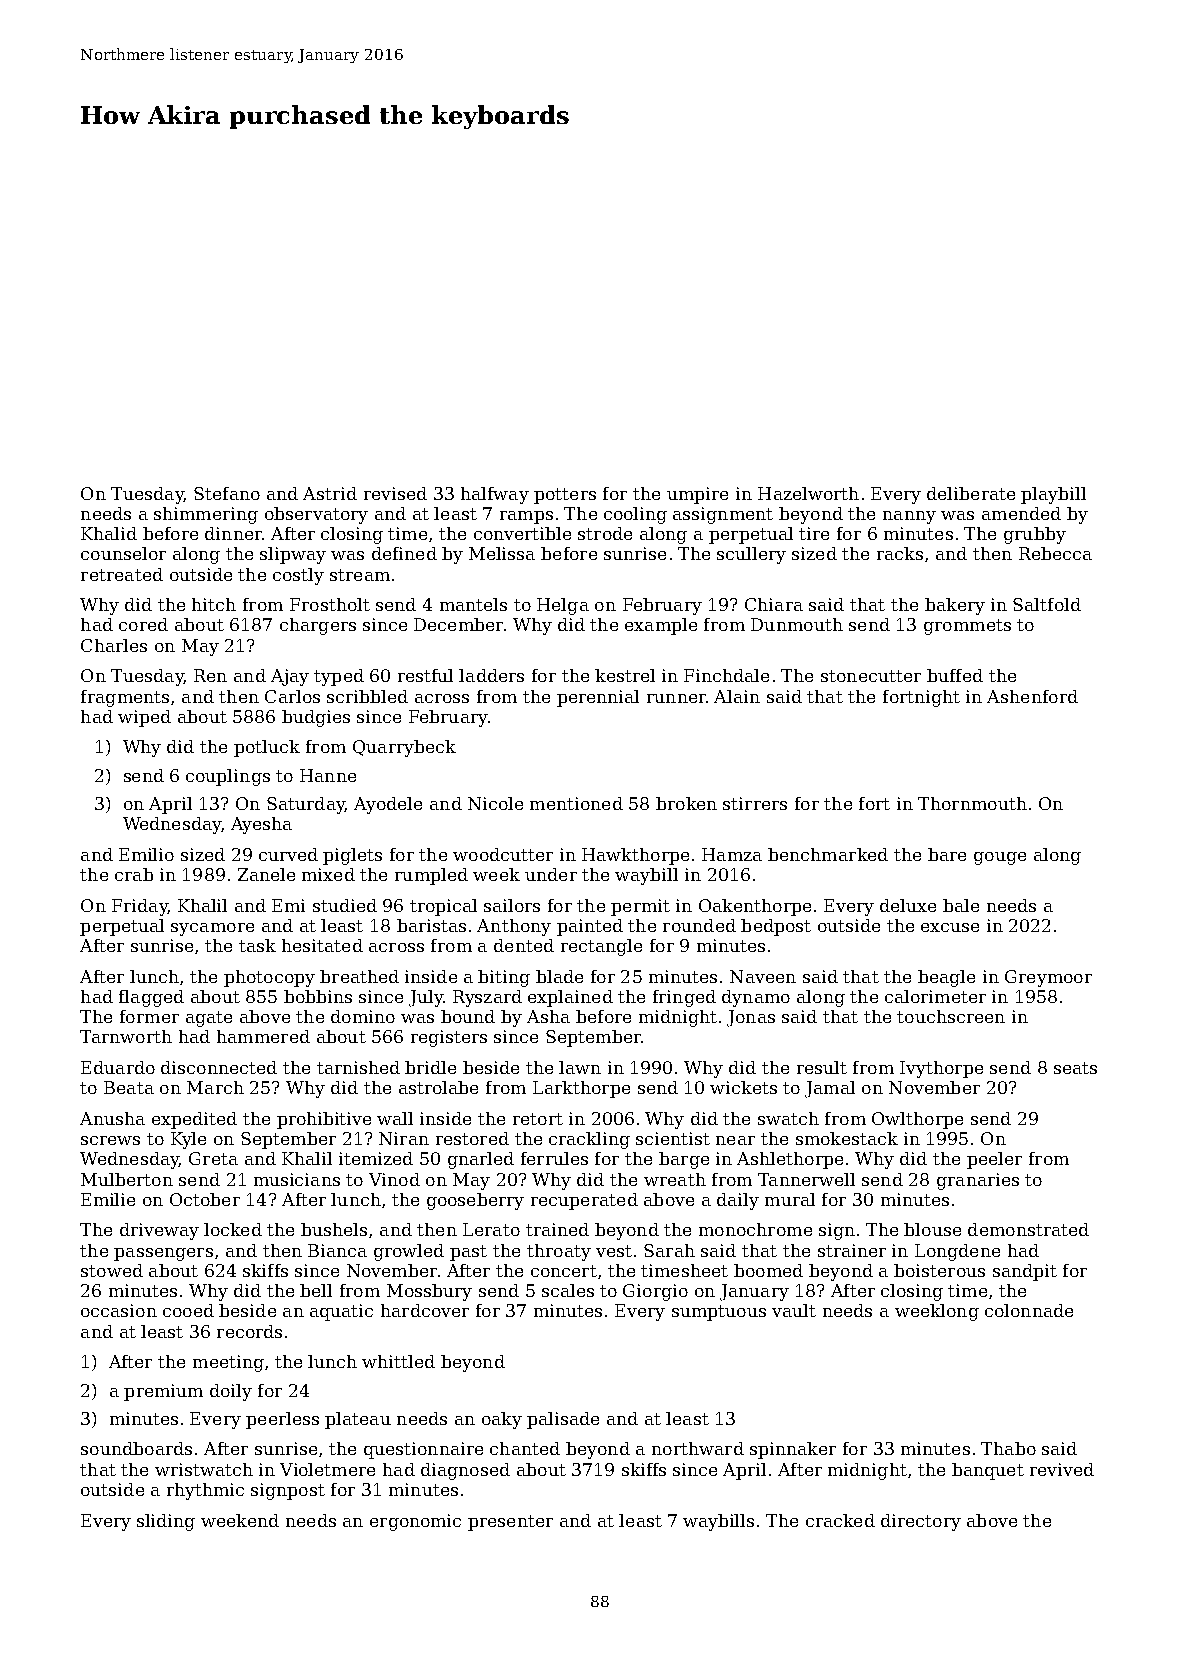  What do you see at coordinates (209, 1019) in the screenshot?
I see `agate` at bounding box center [209, 1019].
